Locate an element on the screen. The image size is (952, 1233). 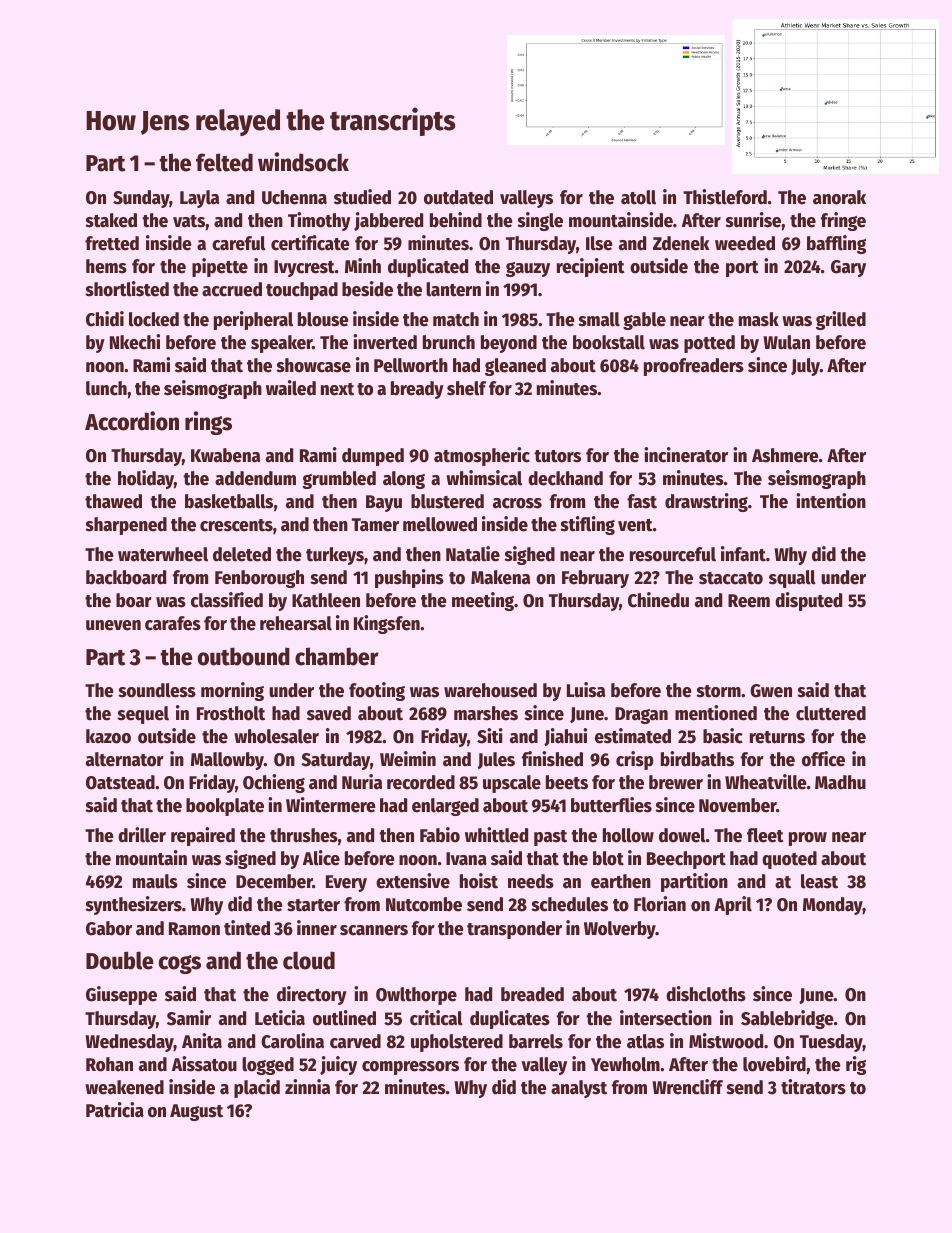
past is located at coordinates (550, 838).
